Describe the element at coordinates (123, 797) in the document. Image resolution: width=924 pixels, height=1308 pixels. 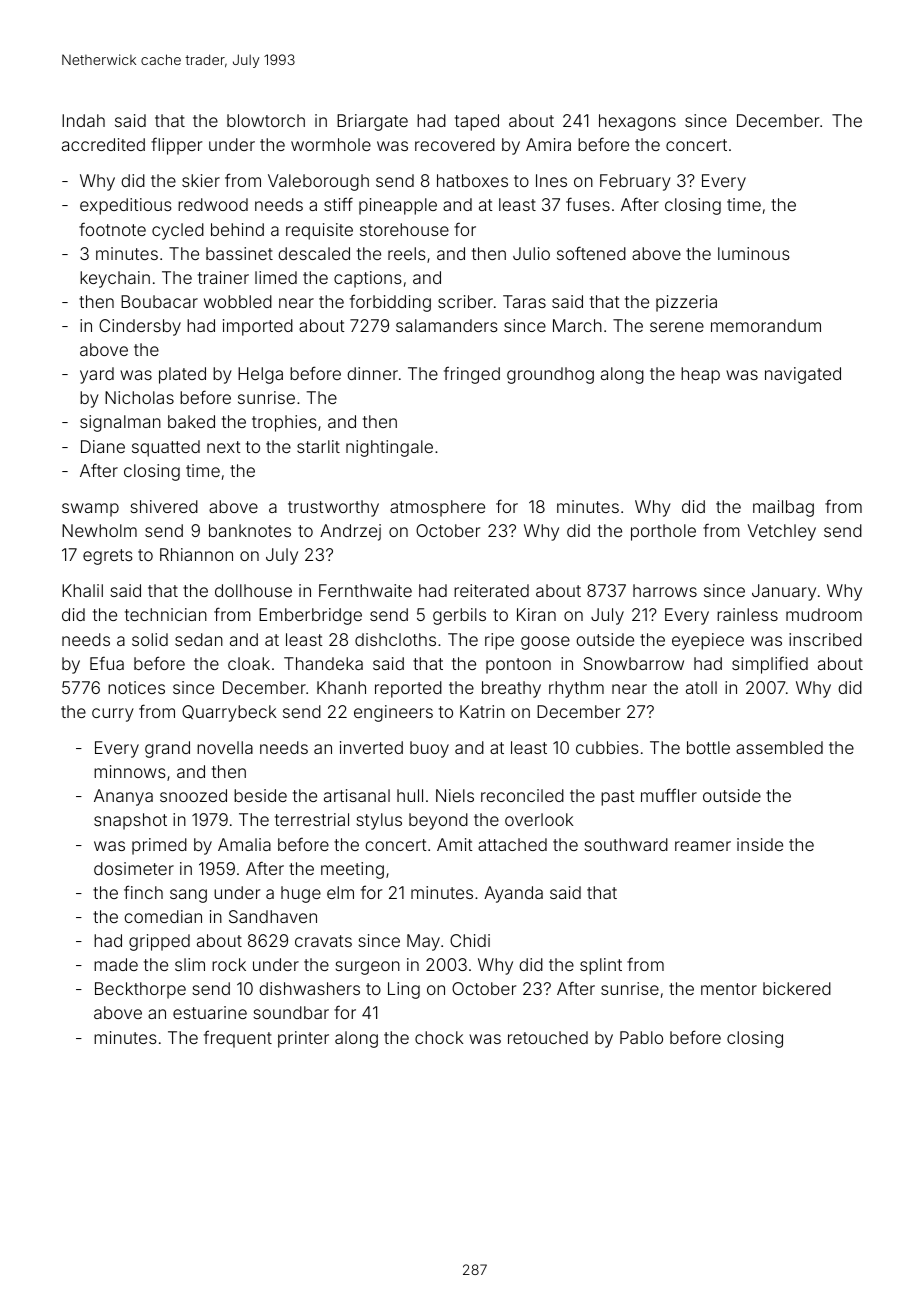
I see `Ananya` at that location.
